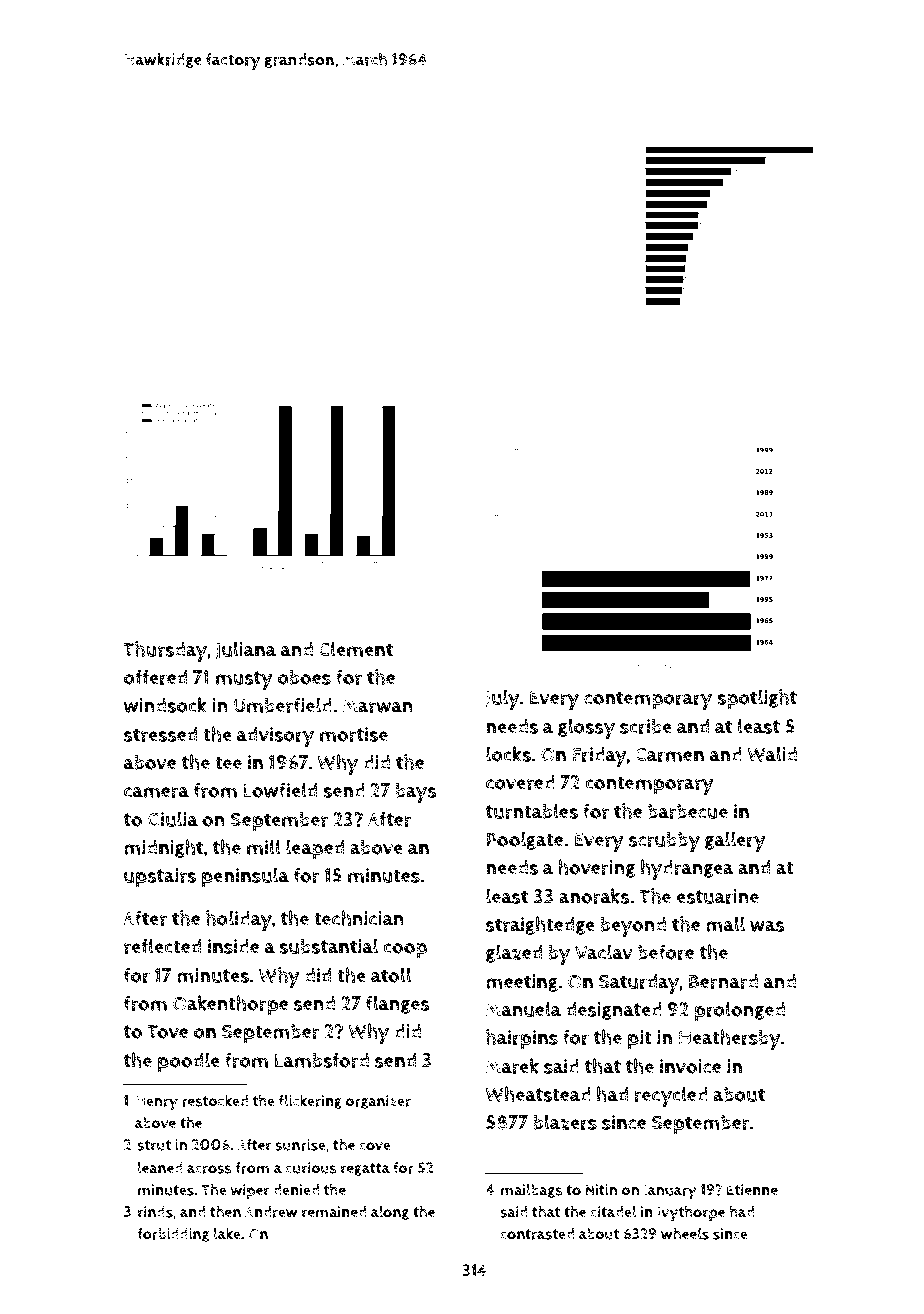  I want to click on Lowfield, so click(280, 790).
